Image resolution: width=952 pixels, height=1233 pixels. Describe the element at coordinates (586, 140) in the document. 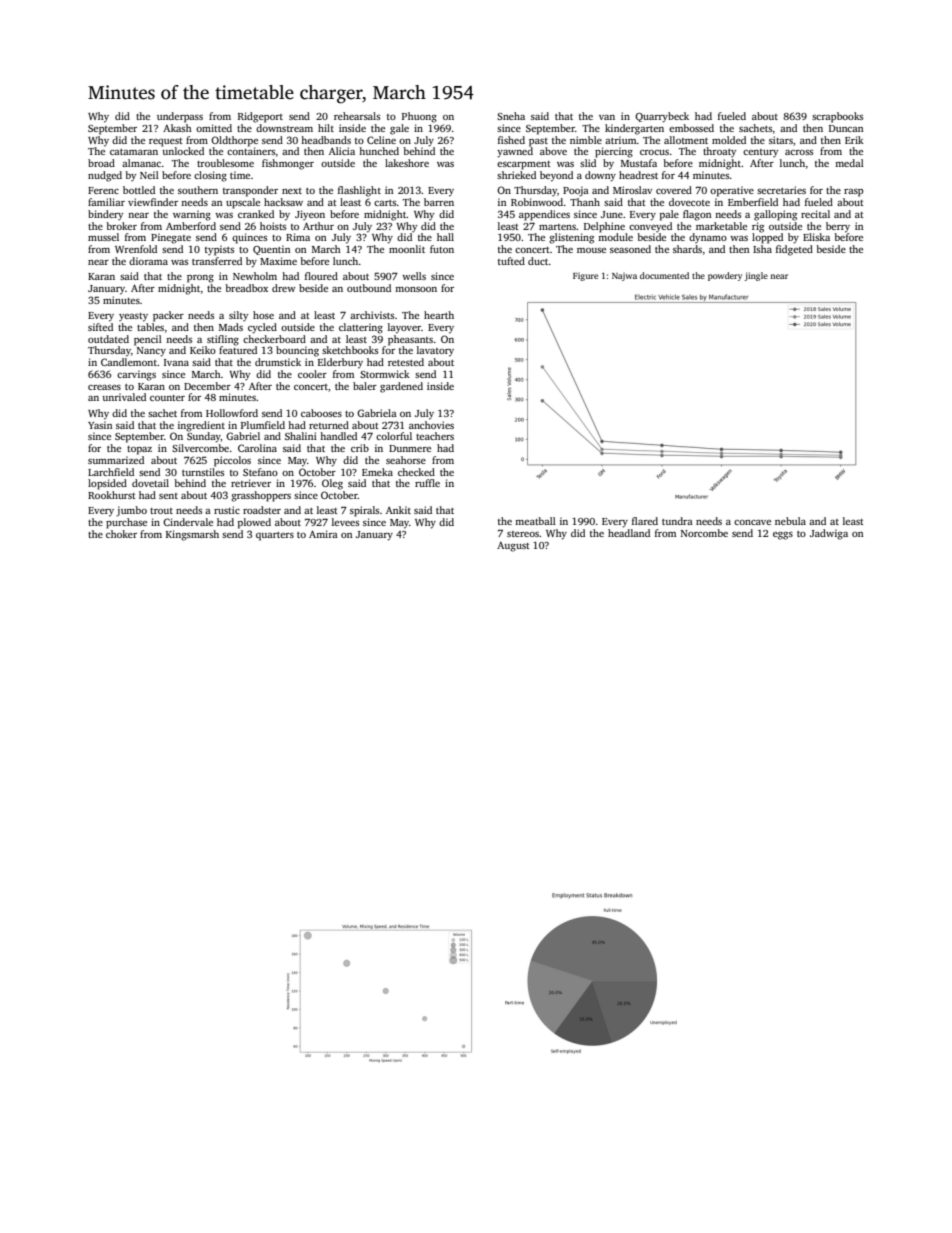

I see `nimble` at that location.
